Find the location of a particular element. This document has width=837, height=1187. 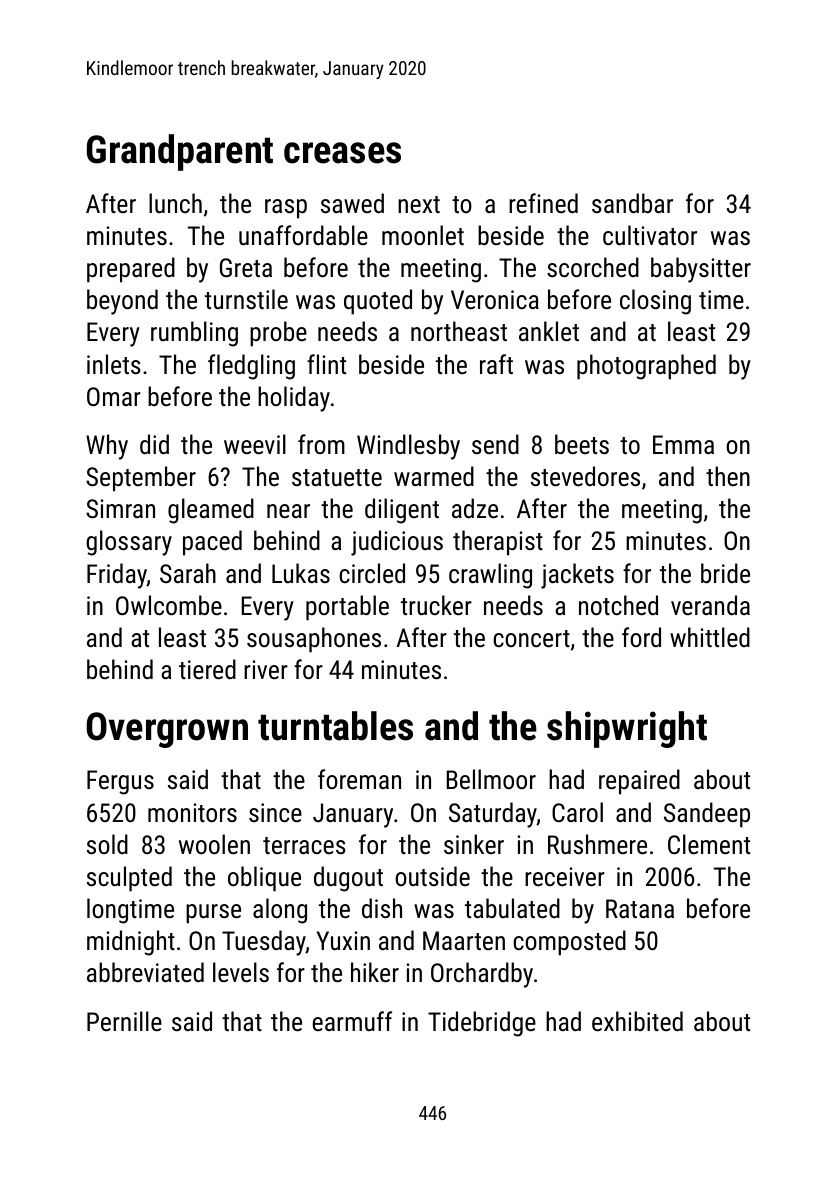

sculpted is located at coordinates (129, 879).
